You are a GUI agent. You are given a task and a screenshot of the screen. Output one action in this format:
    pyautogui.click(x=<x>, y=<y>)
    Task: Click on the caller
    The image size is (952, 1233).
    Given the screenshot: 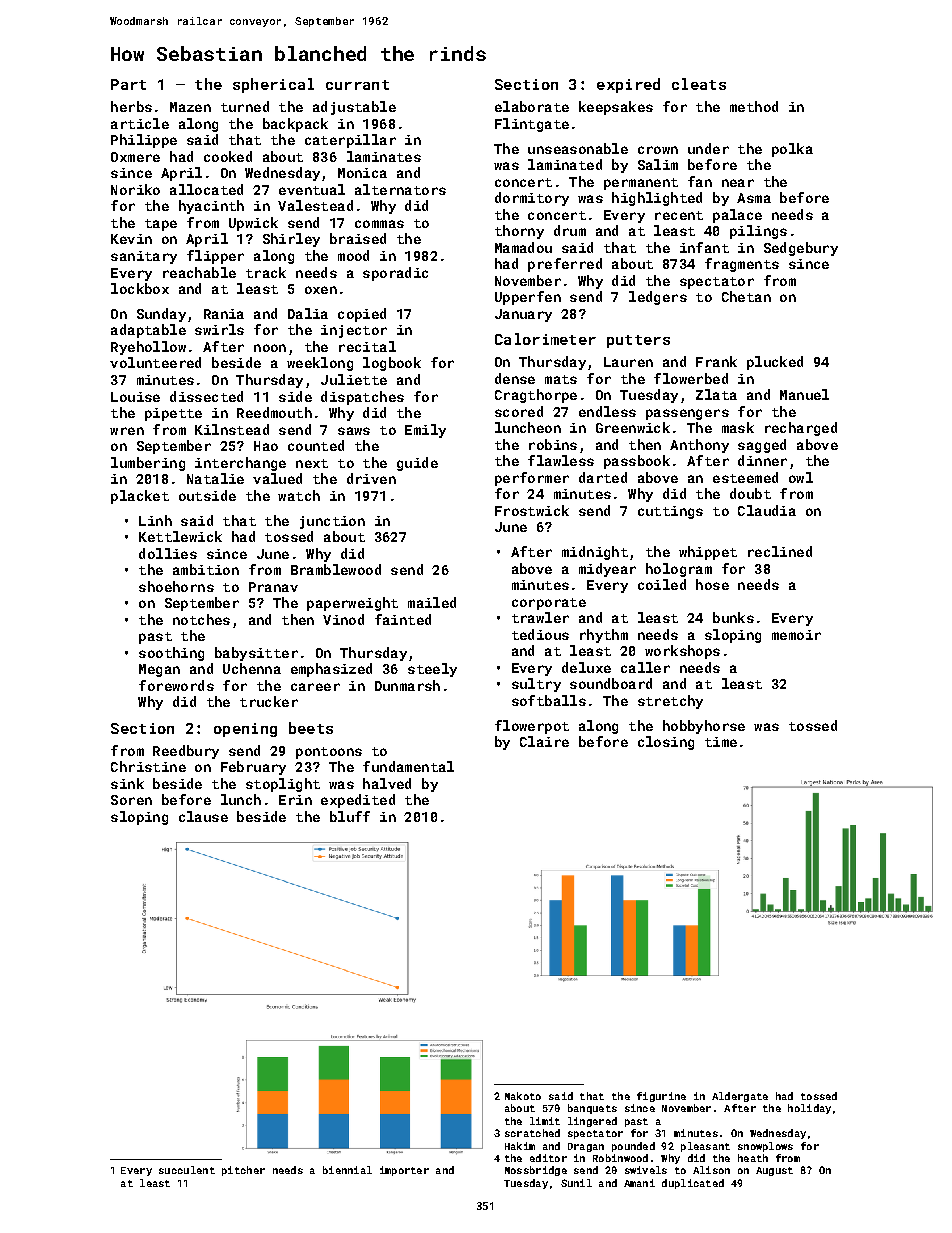 What is the action you would take?
    pyautogui.click(x=645, y=667)
